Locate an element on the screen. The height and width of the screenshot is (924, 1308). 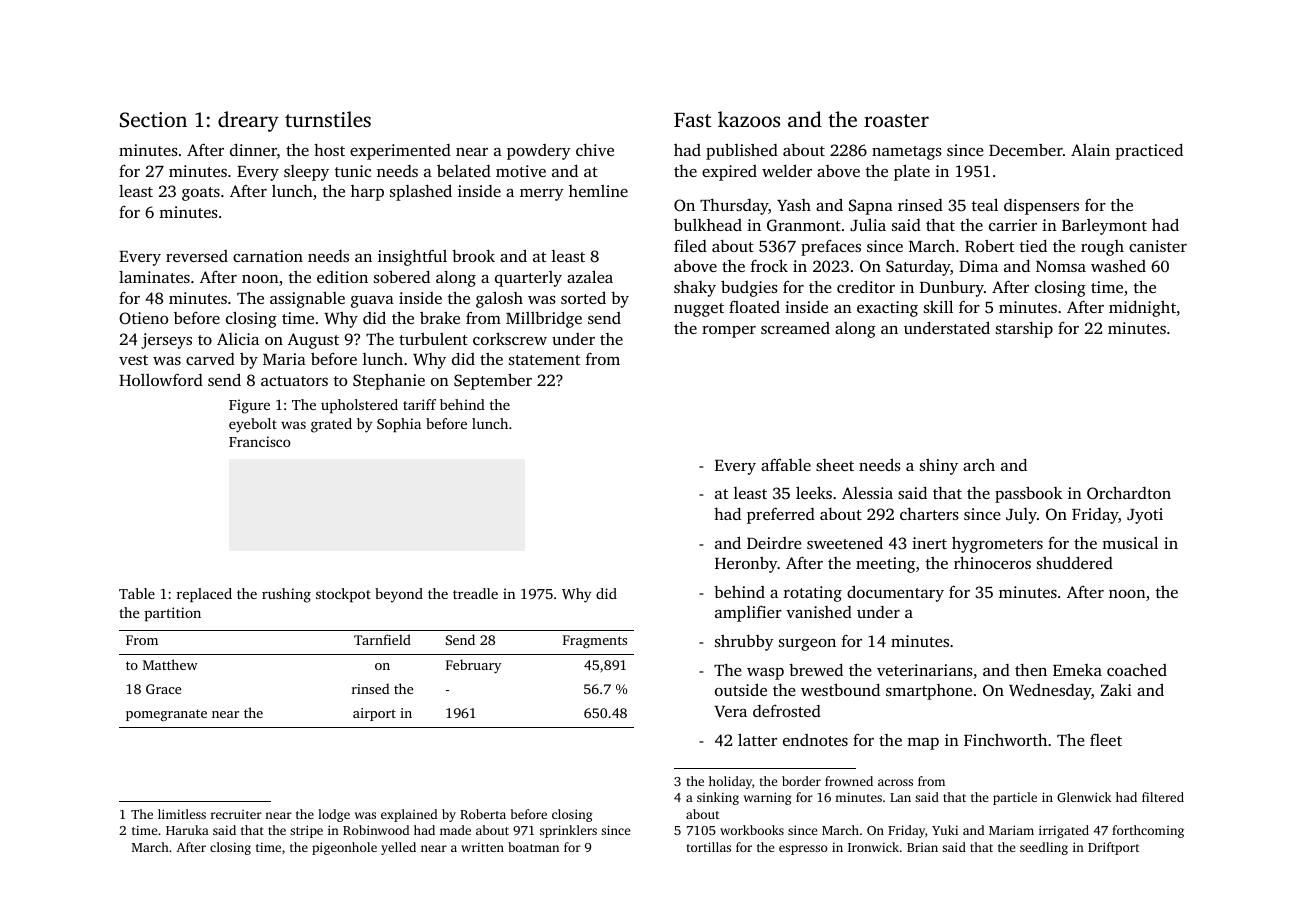
tortillas is located at coordinates (709, 847).
